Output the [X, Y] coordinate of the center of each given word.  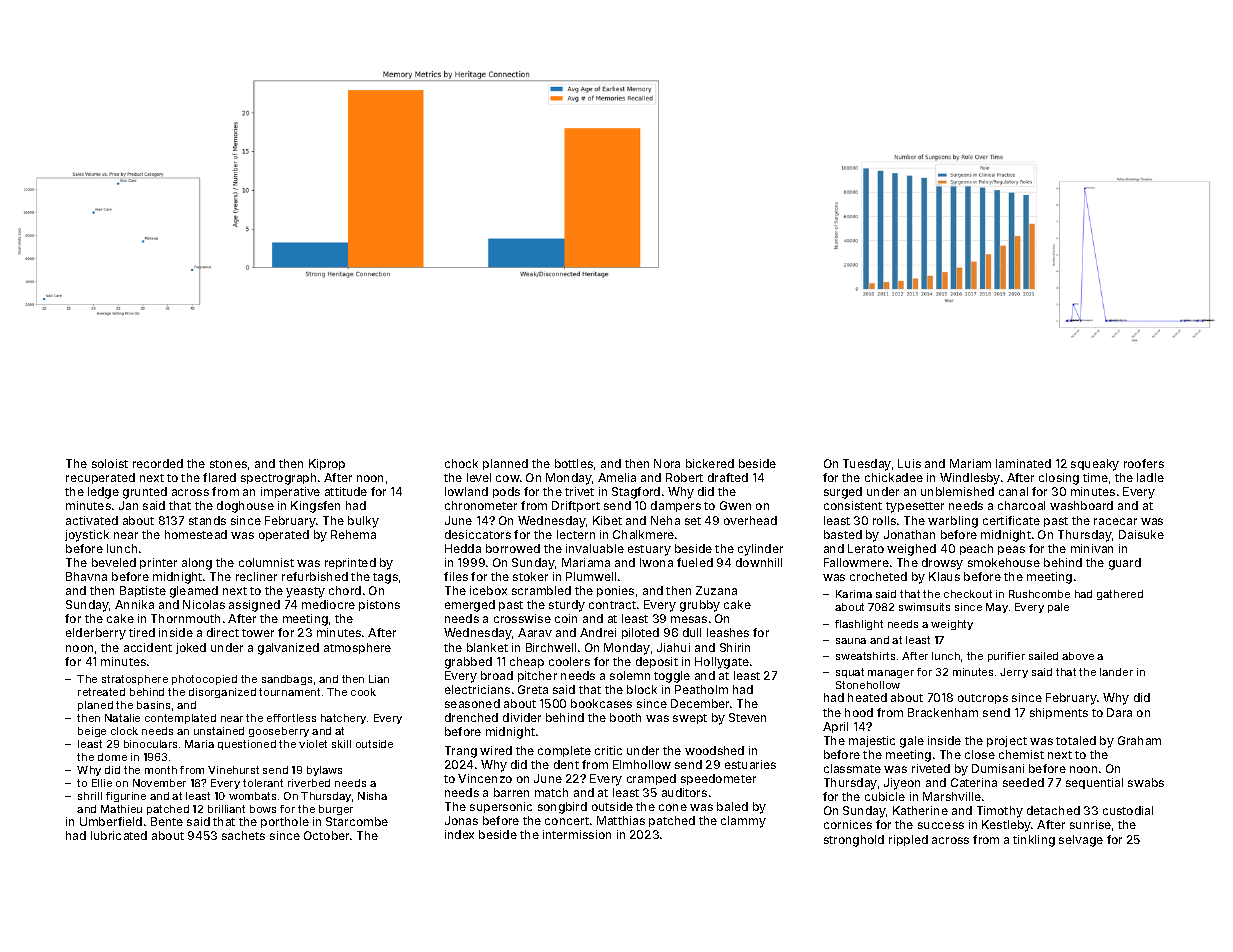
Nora [667, 463]
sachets [243, 835]
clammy [743, 822]
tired [142, 632]
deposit [657, 662]
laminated [1023, 463]
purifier [1006, 657]
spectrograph [278, 479]
